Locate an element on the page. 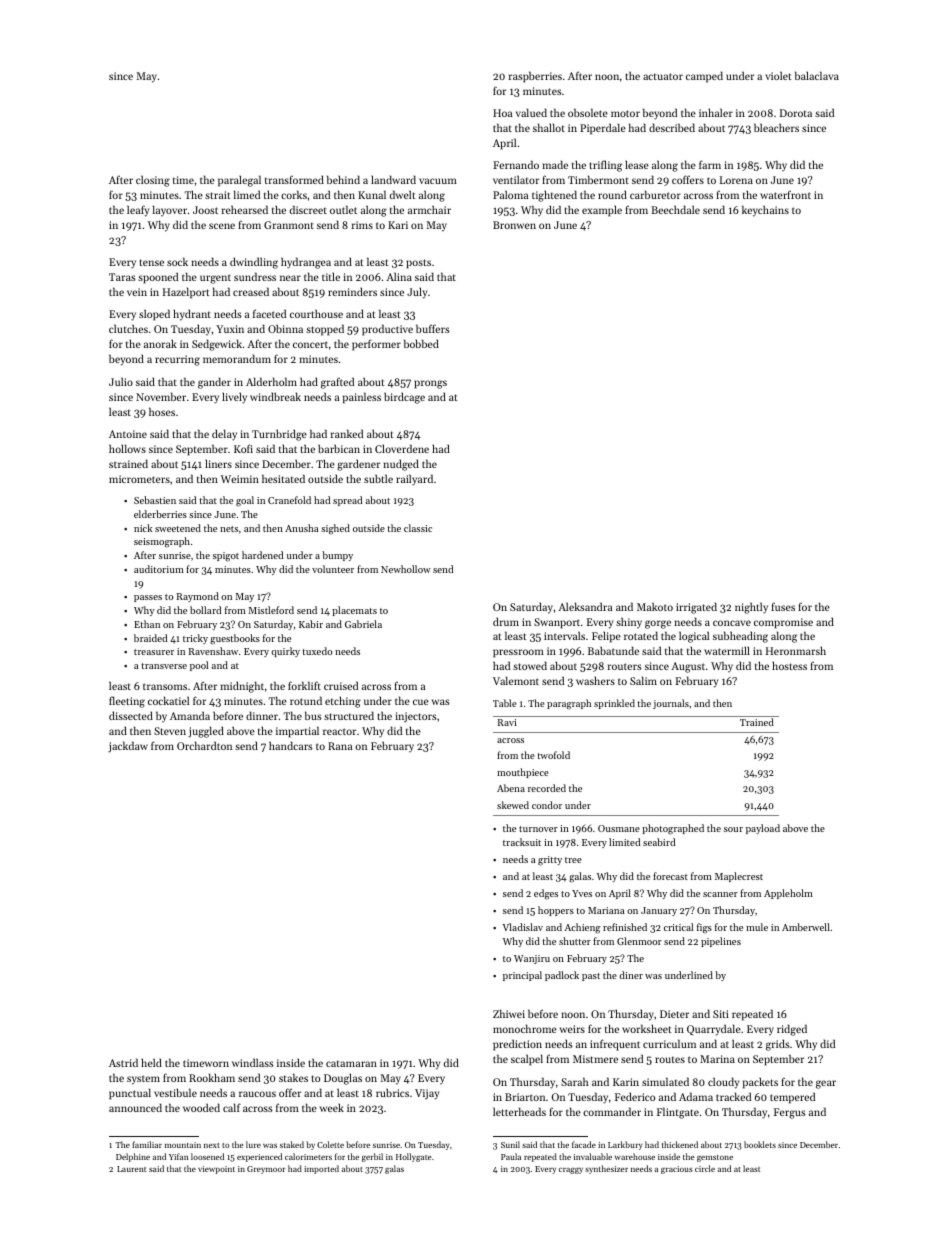  nick is located at coordinates (143, 528).
